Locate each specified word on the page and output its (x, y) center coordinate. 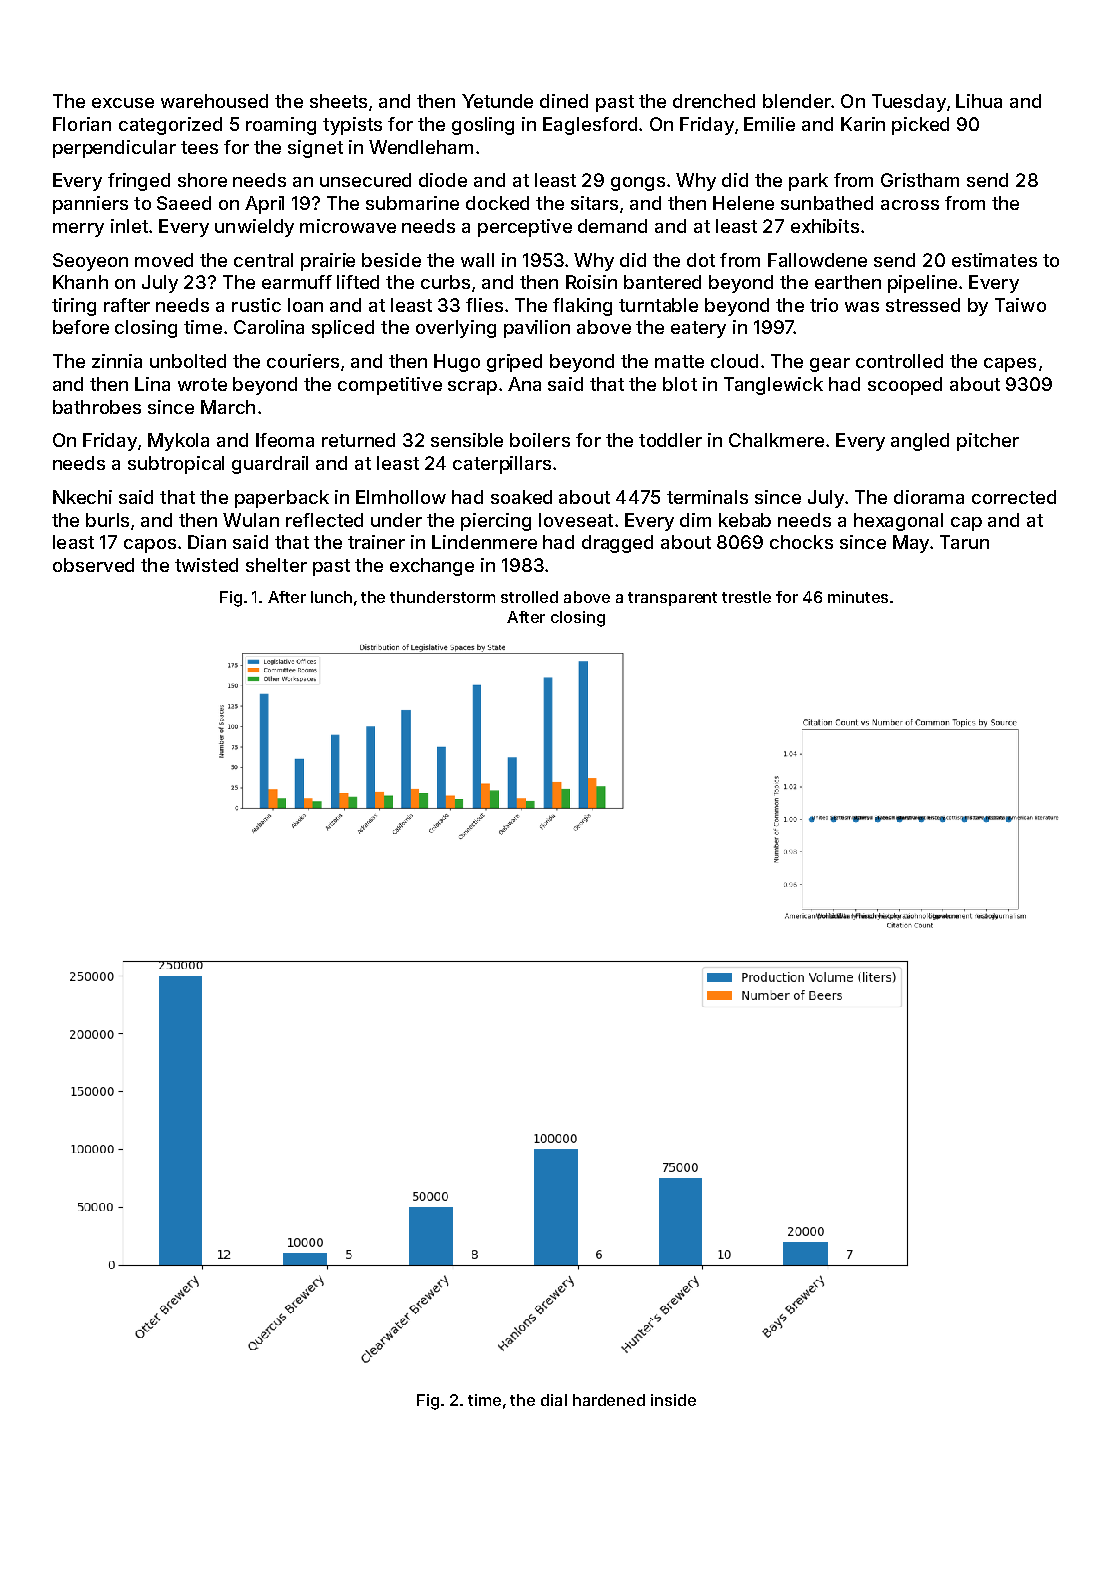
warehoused (214, 101)
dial (554, 1400)
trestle (746, 597)
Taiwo (1020, 305)
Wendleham (421, 147)
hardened (609, 1400)
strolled (529, 597)
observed (93, 565)
